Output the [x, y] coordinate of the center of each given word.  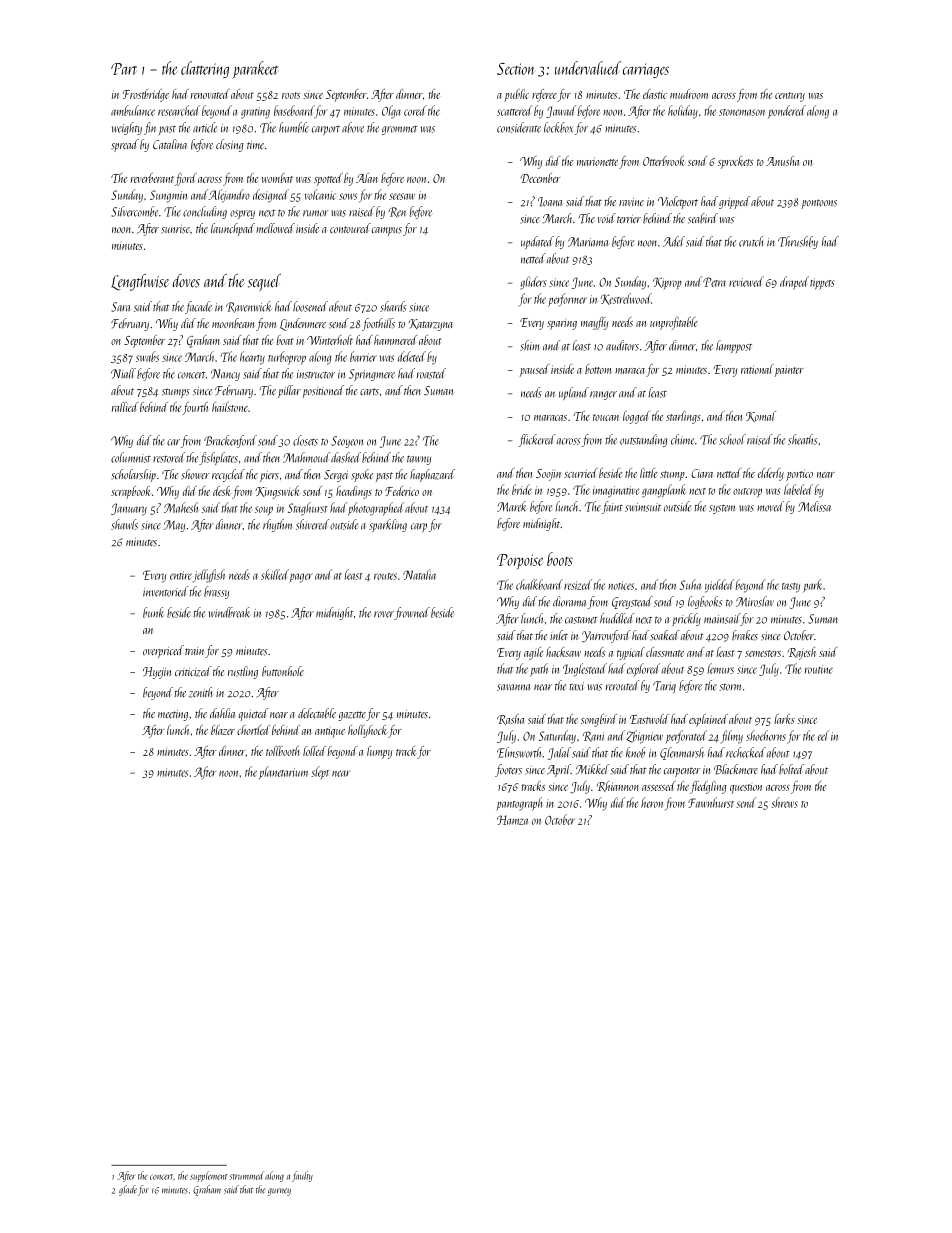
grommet [400, 130]
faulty [302, 1176]
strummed [247, 1175]
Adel [674, 241]
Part [124, 69]
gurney [279, 1192]
